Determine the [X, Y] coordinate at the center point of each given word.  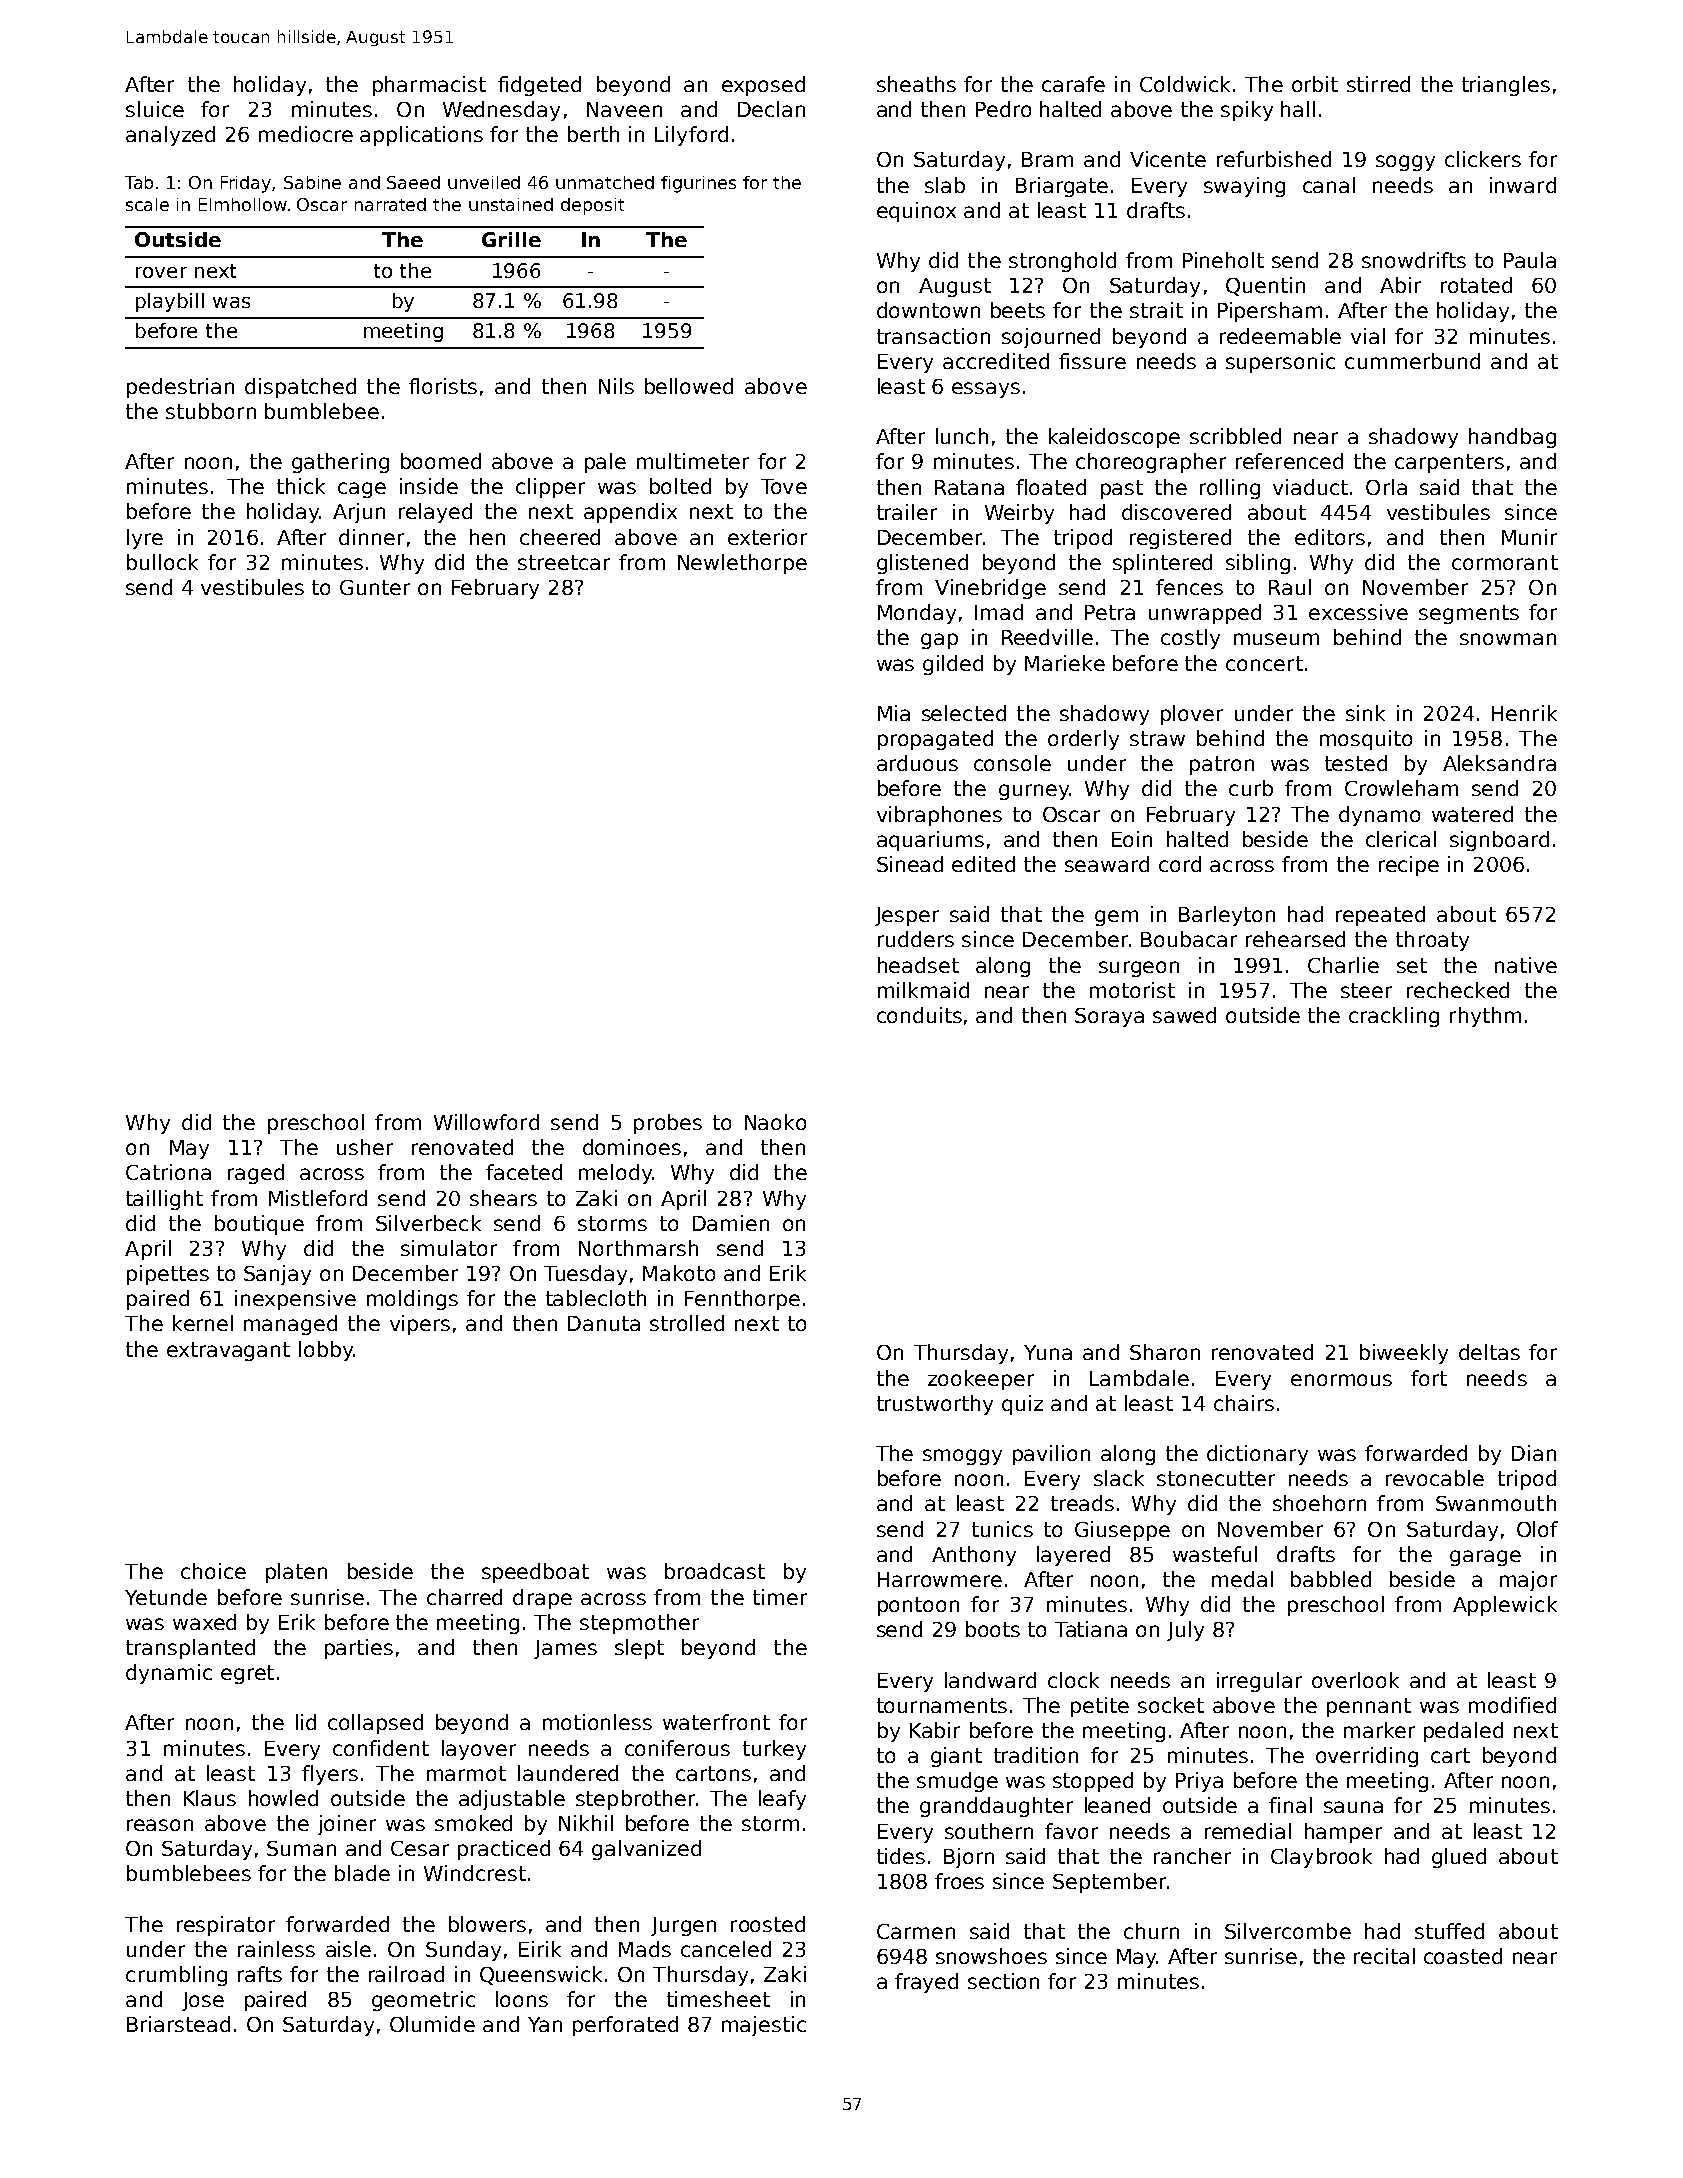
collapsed [375, 1724]
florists [443, 386]
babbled [1331, 1579]
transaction [933, 336]
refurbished [1274, 159]
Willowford [486, 1122]
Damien [731, 1223]
